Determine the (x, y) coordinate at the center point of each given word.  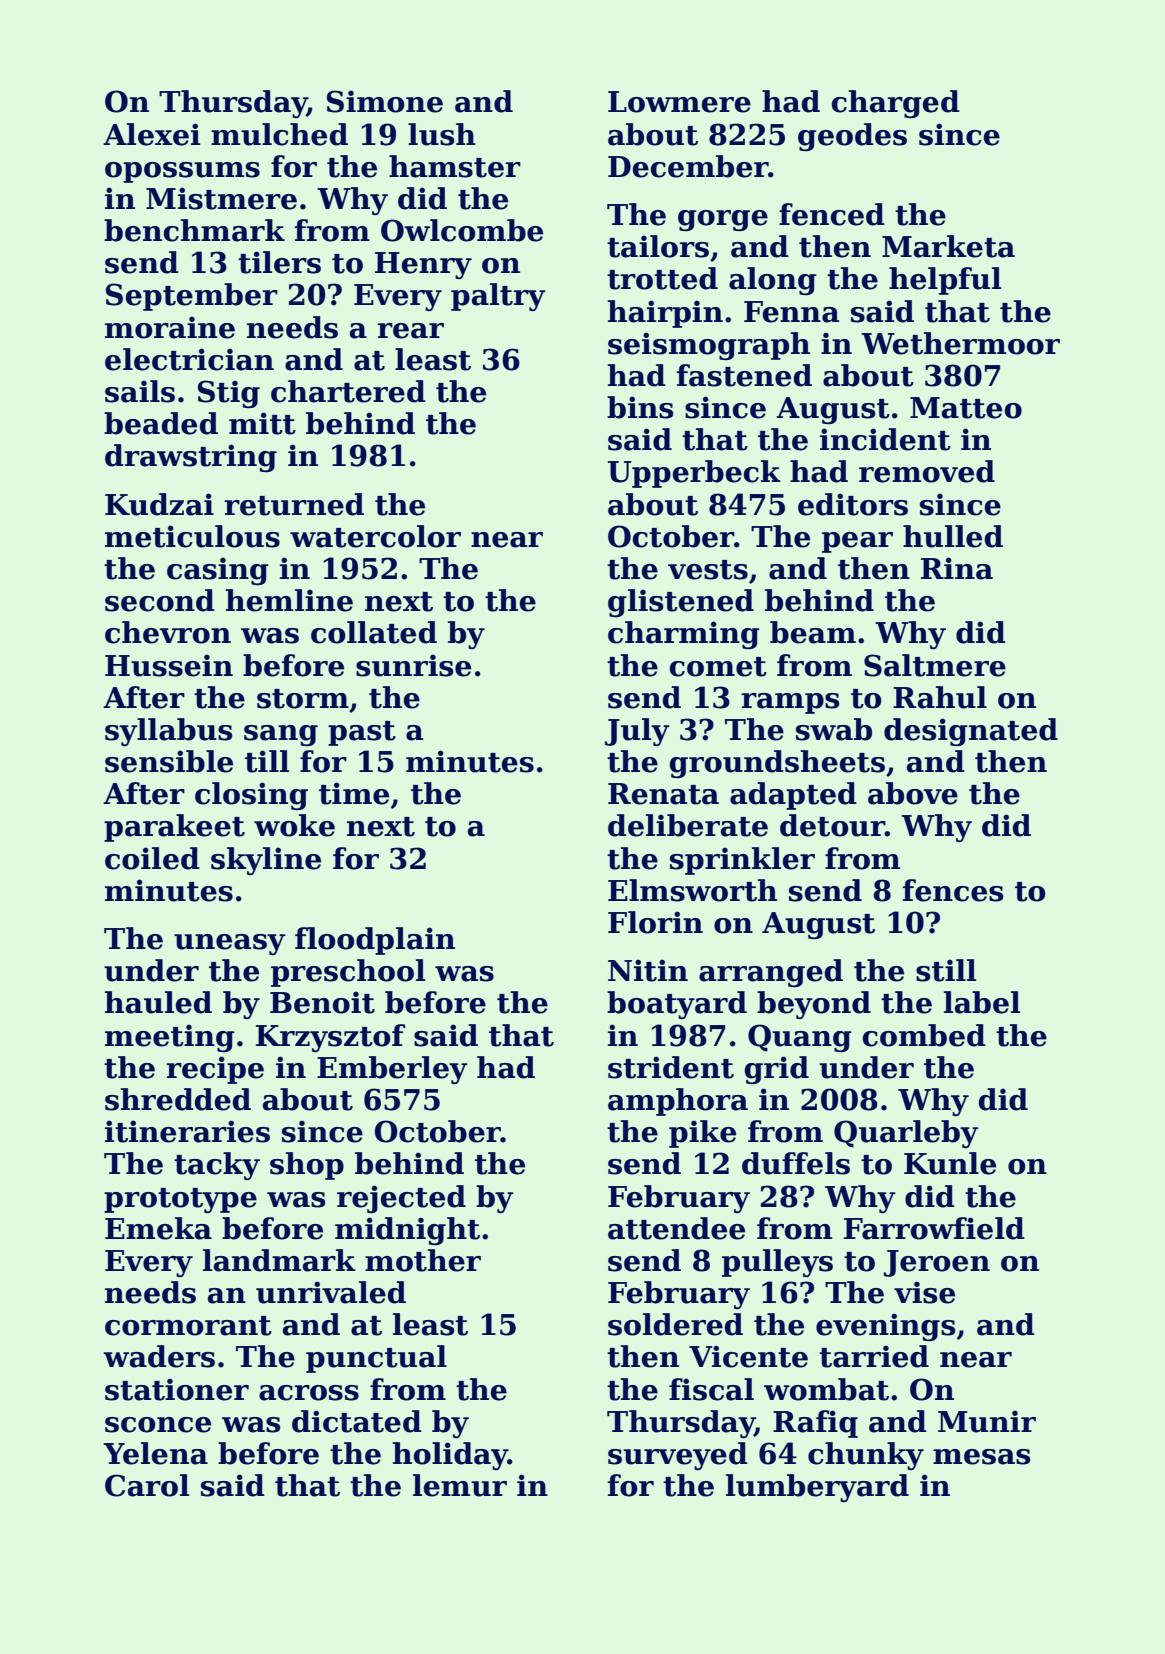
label (982, 1002)
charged (895, 104)
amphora (678, 1102)
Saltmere (935, 665)
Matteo (966, 408)
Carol (147, 1485)
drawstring (191, 458)
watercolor (375, 536)
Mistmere (221, 198)
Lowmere (679, 102)
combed (924, 1035)
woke (294, 825)
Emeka (158, 1228)
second (160, 600)
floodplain (375, 941)
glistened (681, 603)
